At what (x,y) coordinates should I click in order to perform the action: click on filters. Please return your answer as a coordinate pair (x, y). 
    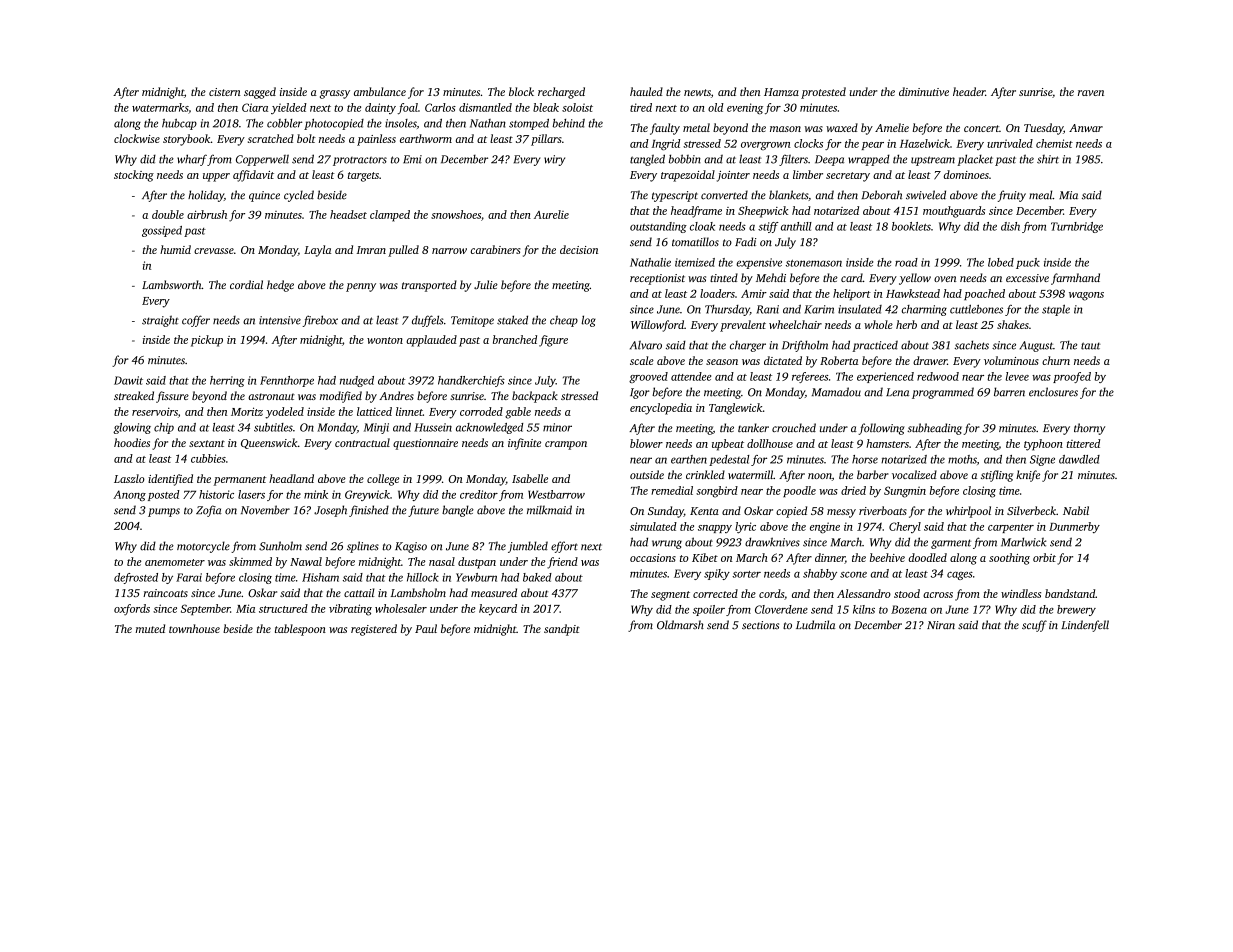
    Looking at the image, I should click on (793, 160).
